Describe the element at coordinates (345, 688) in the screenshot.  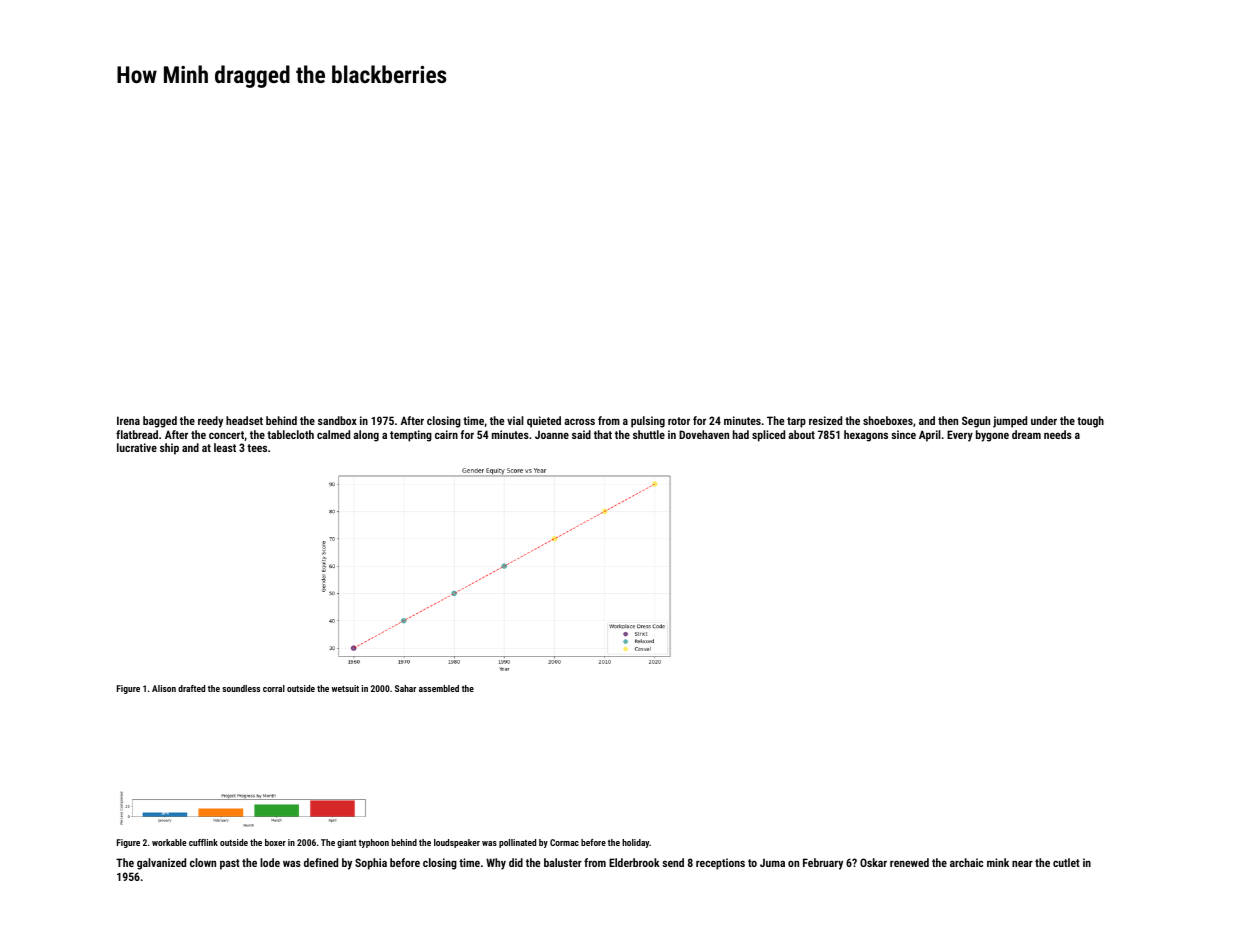
I see `wetsuit` at that location.
